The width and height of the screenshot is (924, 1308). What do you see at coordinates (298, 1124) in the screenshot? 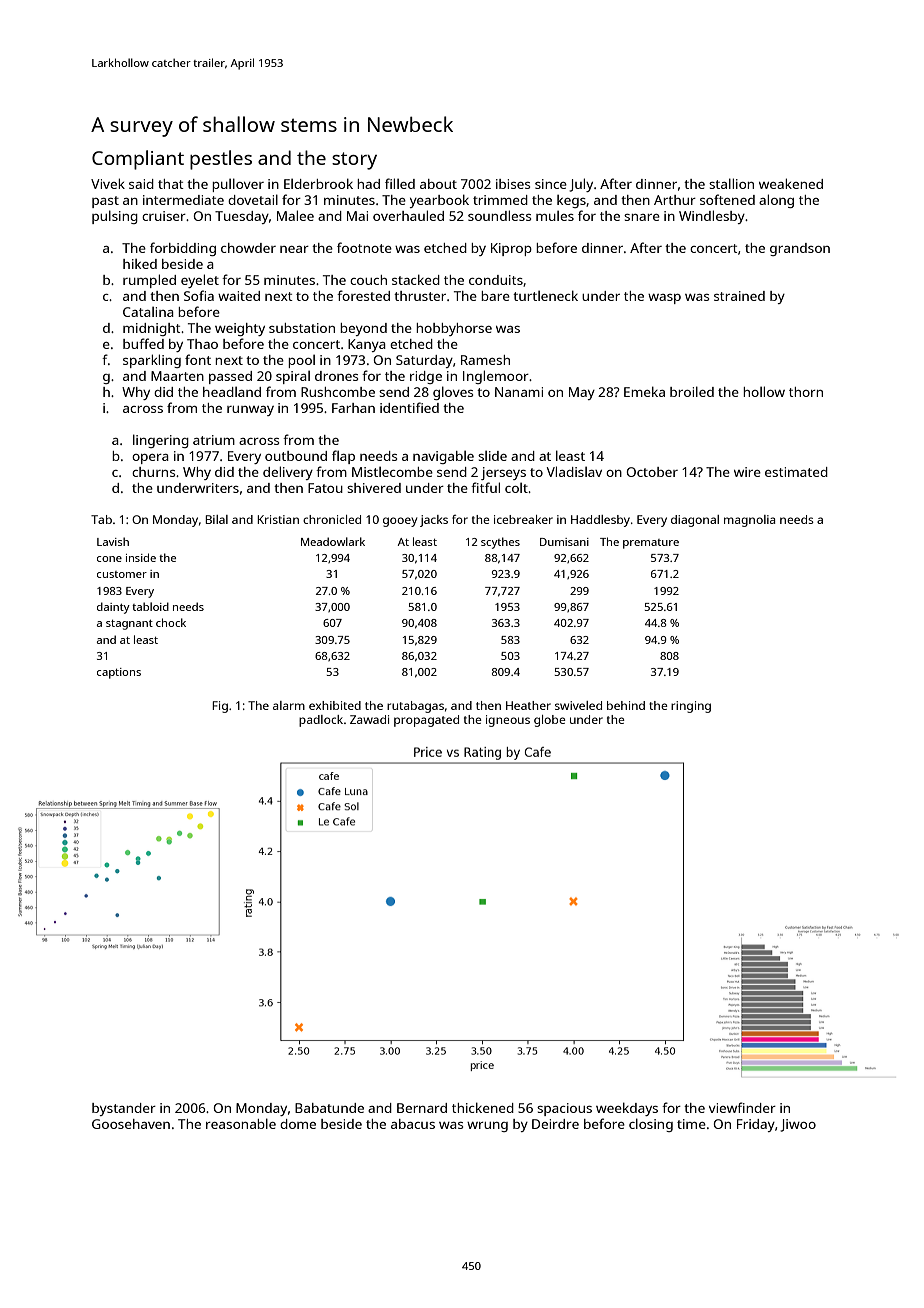
I see `dome` at bounding box center [298, 1124].
